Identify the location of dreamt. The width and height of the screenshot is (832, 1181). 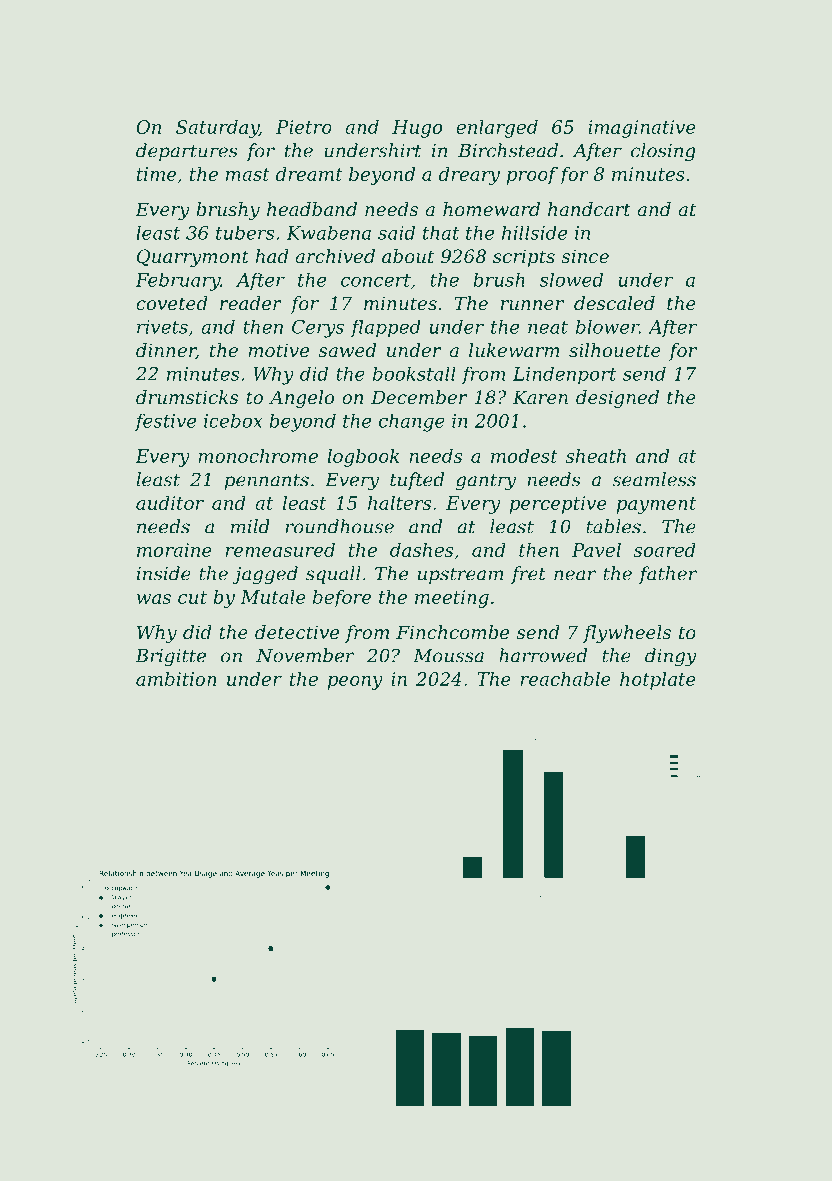
(309, 174).
